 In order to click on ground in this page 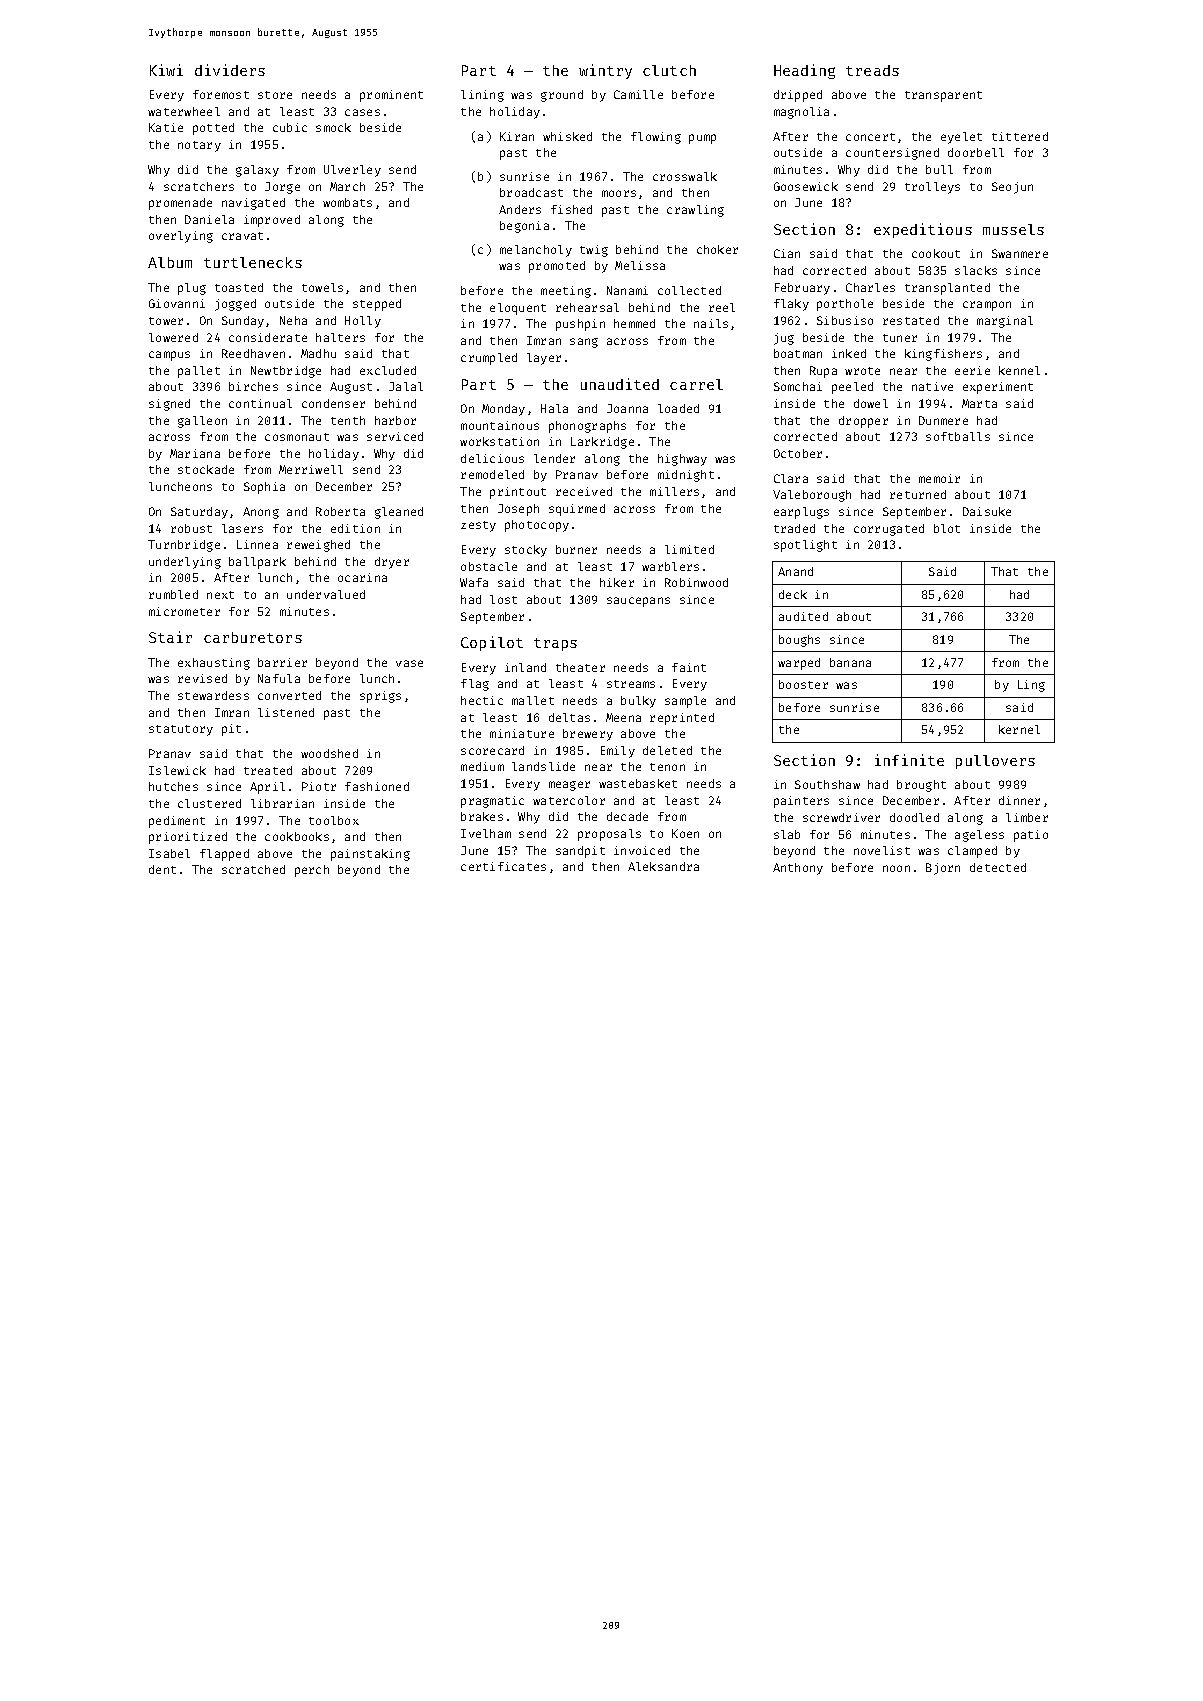, I will do `click(562, 96)`.
